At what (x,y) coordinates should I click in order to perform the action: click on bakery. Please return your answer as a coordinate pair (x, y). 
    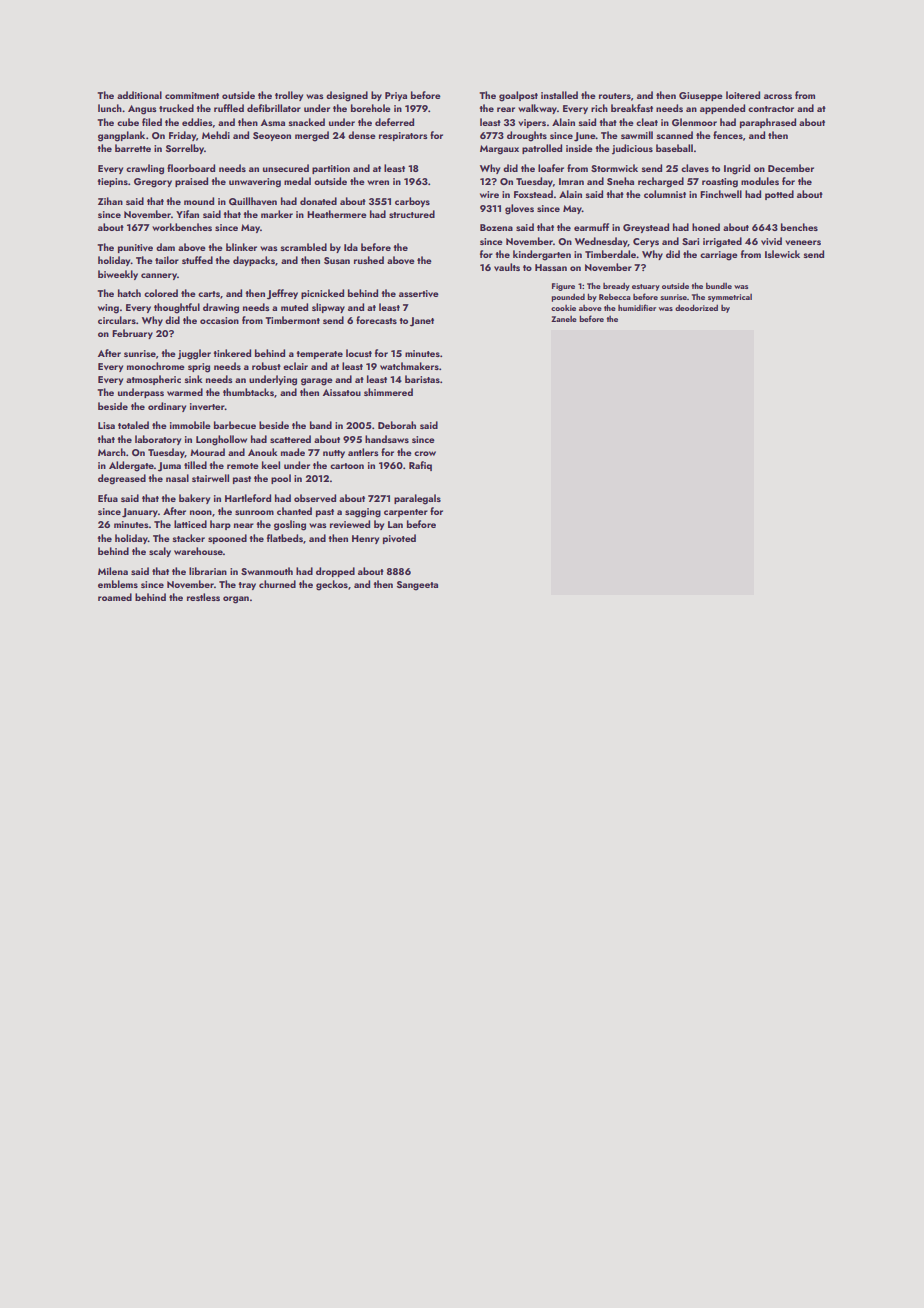
    Looking at the image, I should click on (194, 499).
